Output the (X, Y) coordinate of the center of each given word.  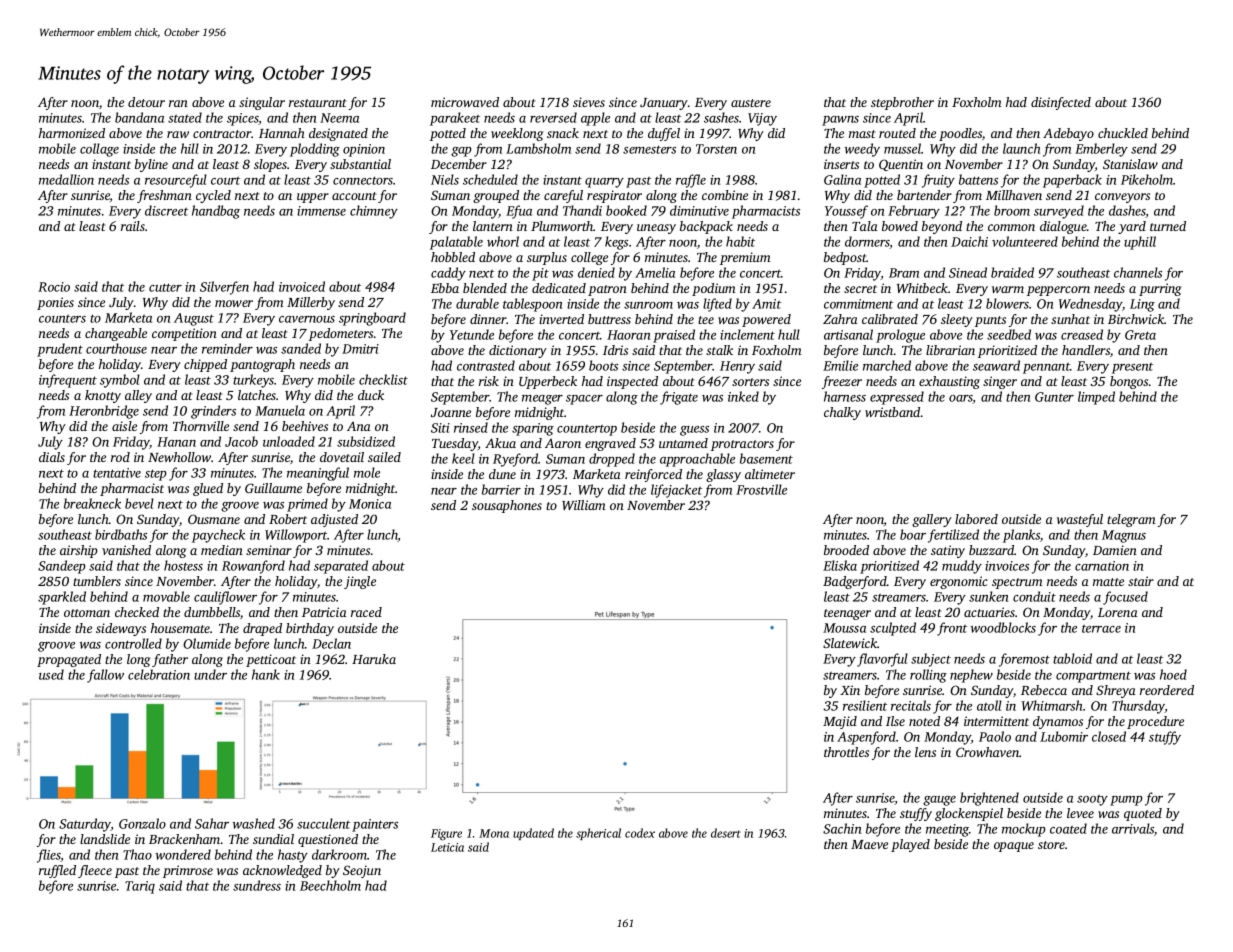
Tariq (140, 887)
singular (262, 103)
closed (1109, 736)
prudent (60, 350)
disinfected (1061, 103)
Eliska (840, 565)
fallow (105, 676)
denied (596, 272)
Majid (840, 722)
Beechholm (330, 885)
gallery (932, 520)
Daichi (969, 241)
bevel (139, 503)
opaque (1014, 847)
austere (751, 103)
